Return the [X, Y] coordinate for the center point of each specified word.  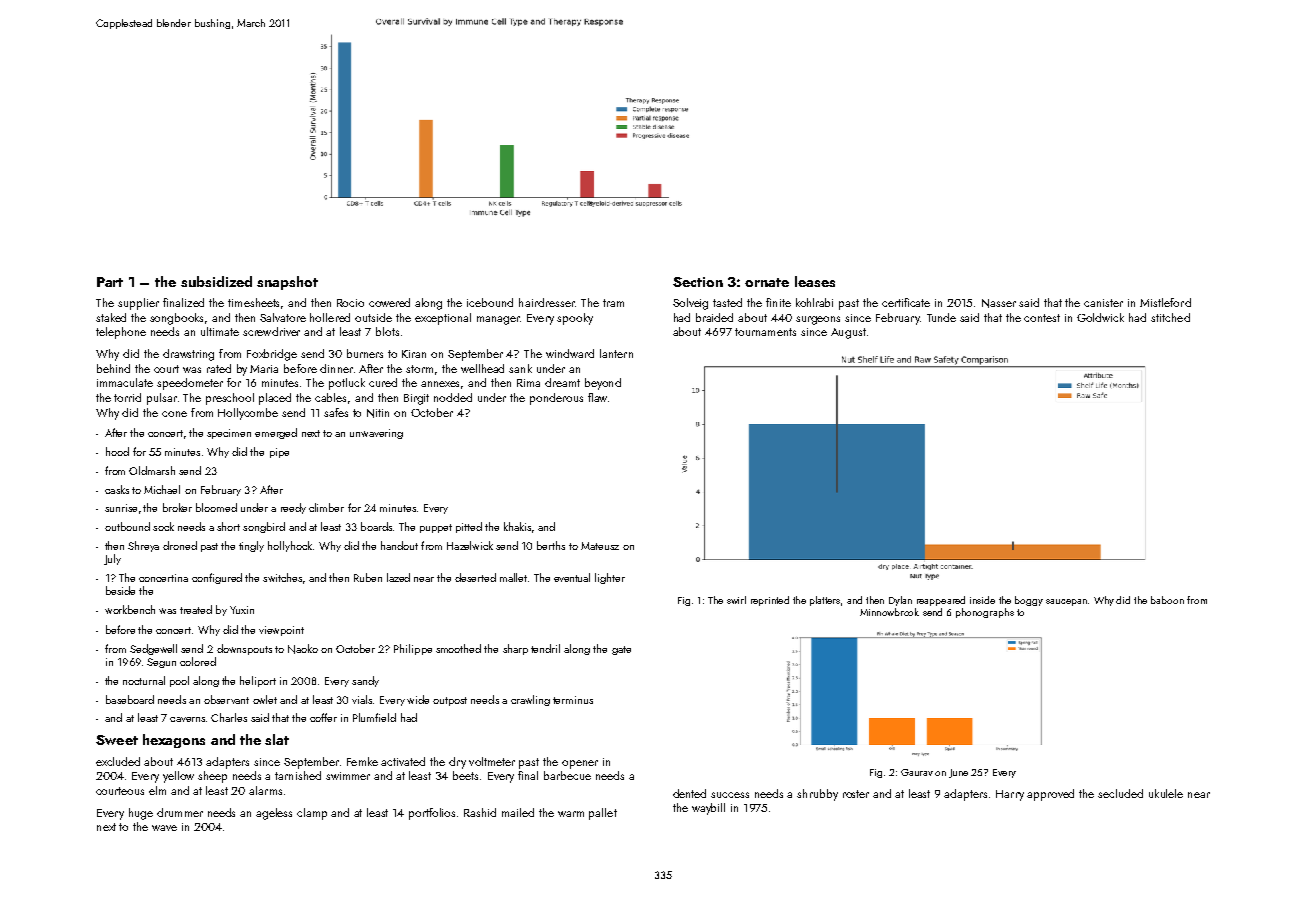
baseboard [130, 699]
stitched [1170, 317]
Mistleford [1165, 302]
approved [1050, 795]
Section [698, 282]
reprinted [770, 601]
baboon [1167, 600]
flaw [597, 397]
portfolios [432, 814]
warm [571, 814]
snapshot [287, 283]
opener [580, 764]
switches [282, 577]
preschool [230, 399]
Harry [1010, 795]
